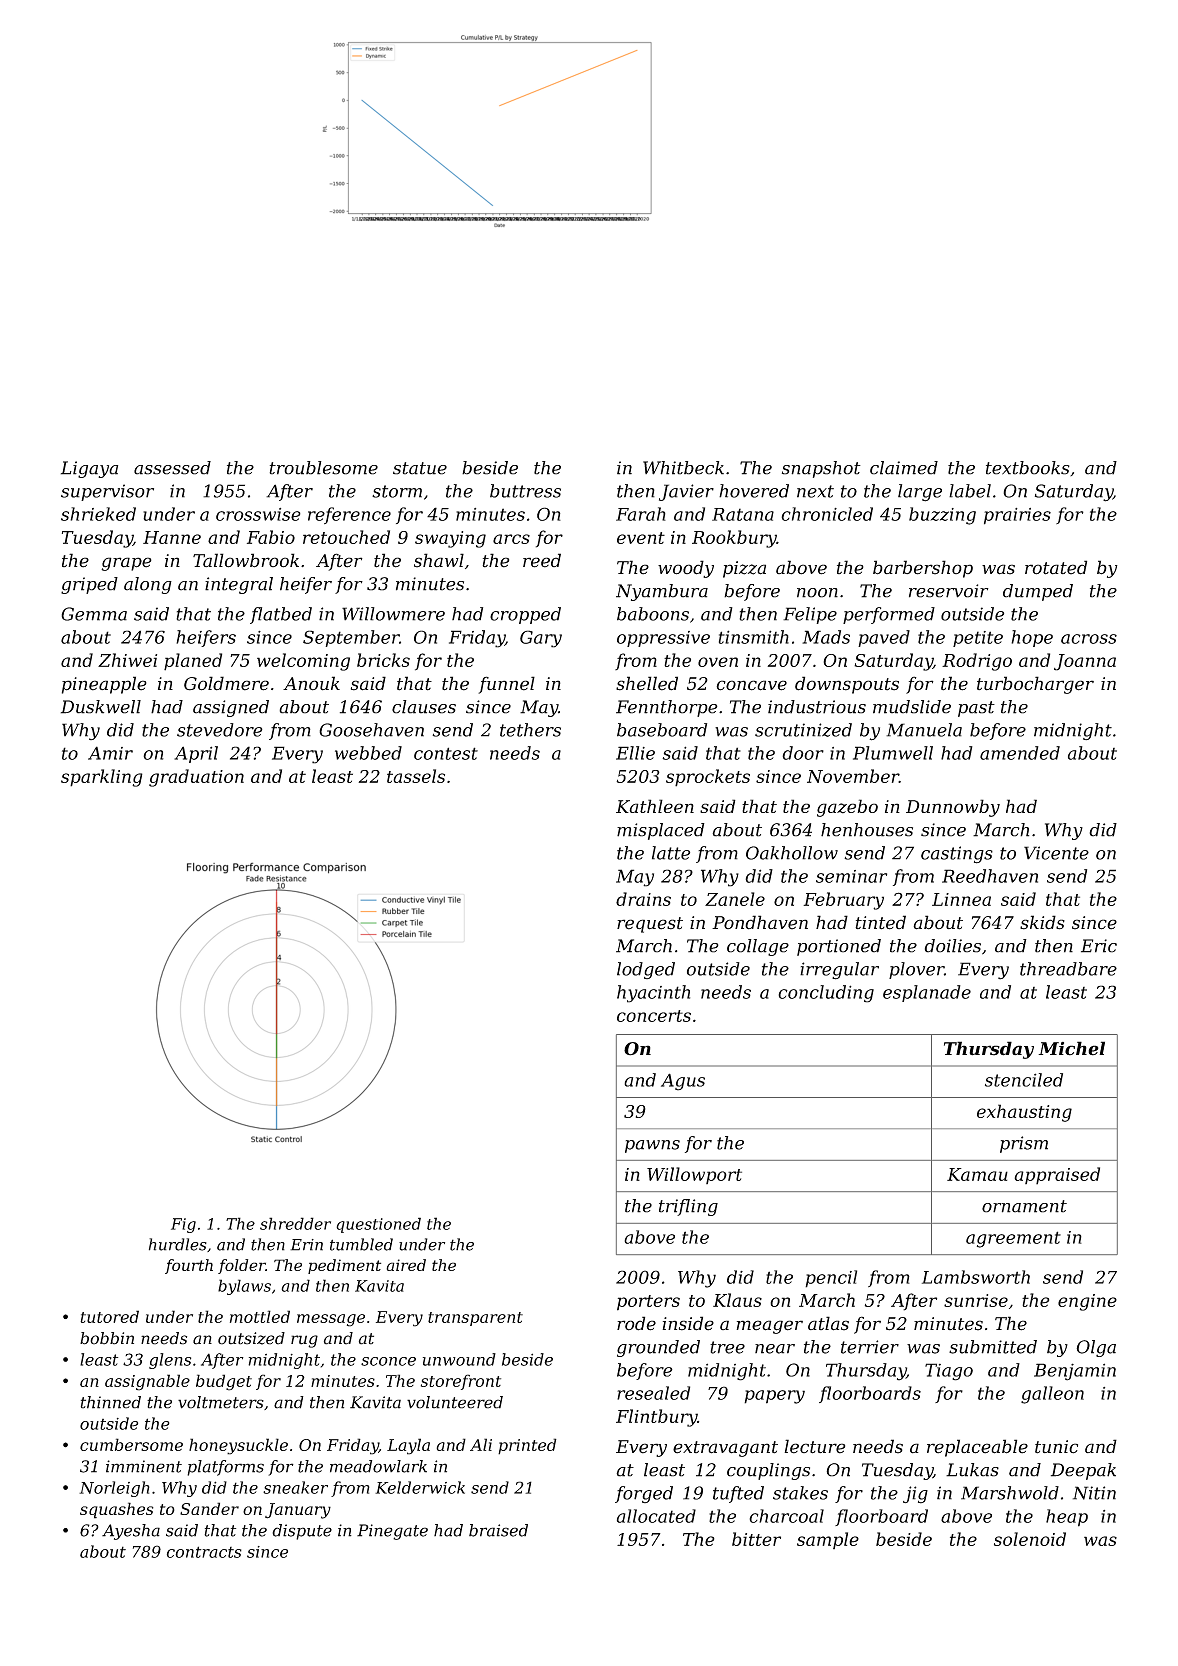  Describe the element at coordinates (238, 1446) in the document. I see `honeysuckle` at that location.
